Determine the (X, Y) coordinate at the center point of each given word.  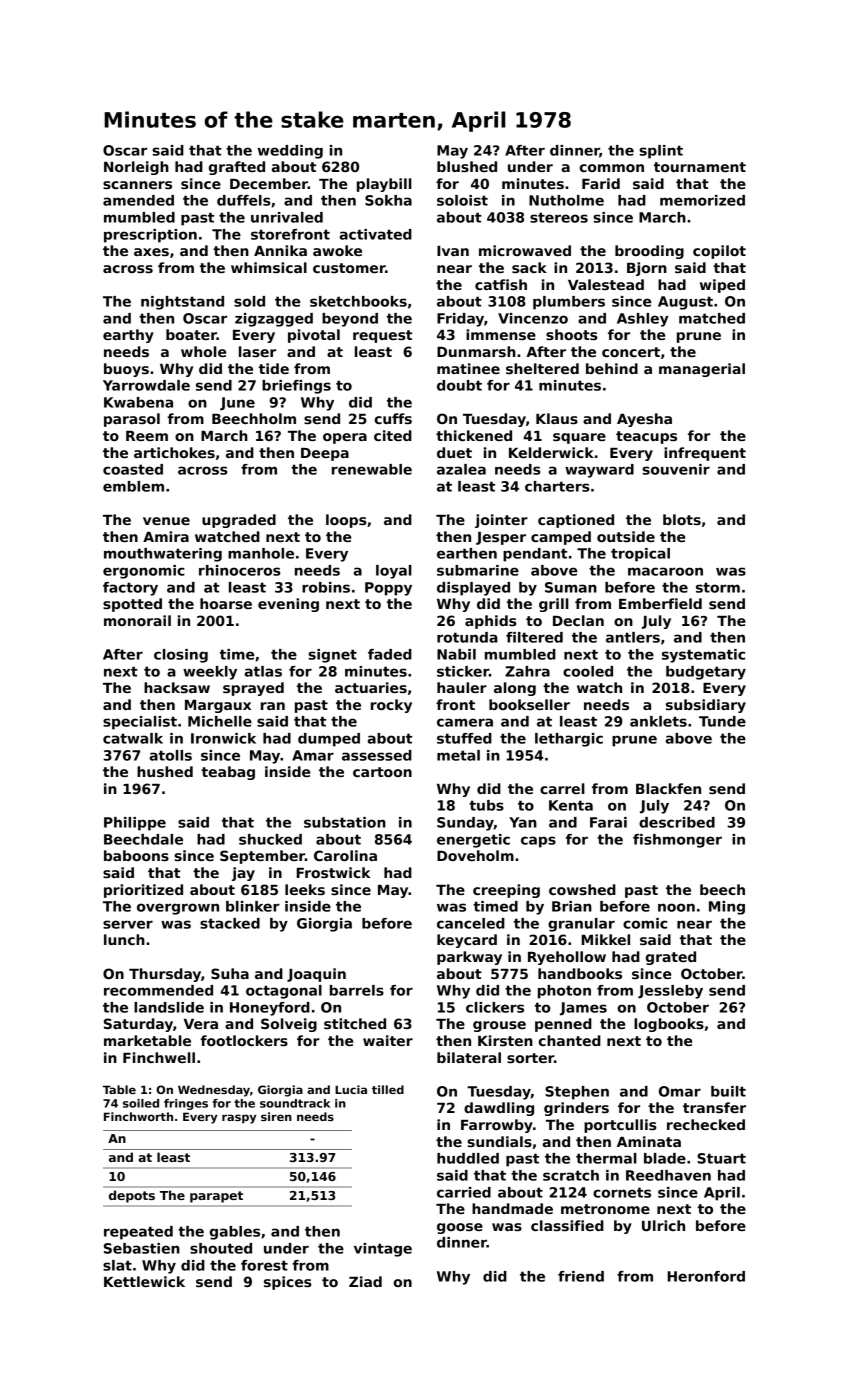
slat (117, 1265)
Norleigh (136, 168)
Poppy (388, 589)
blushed (467, 166)
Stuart (721, 1158)
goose (460, 1228)
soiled (141, 1103)
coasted (133, 469)
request (382, 336)
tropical (640, 555)
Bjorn (647, 269)
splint (661, 152)
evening (288, 605)
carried (464, 1192)
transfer (714, 1107)
